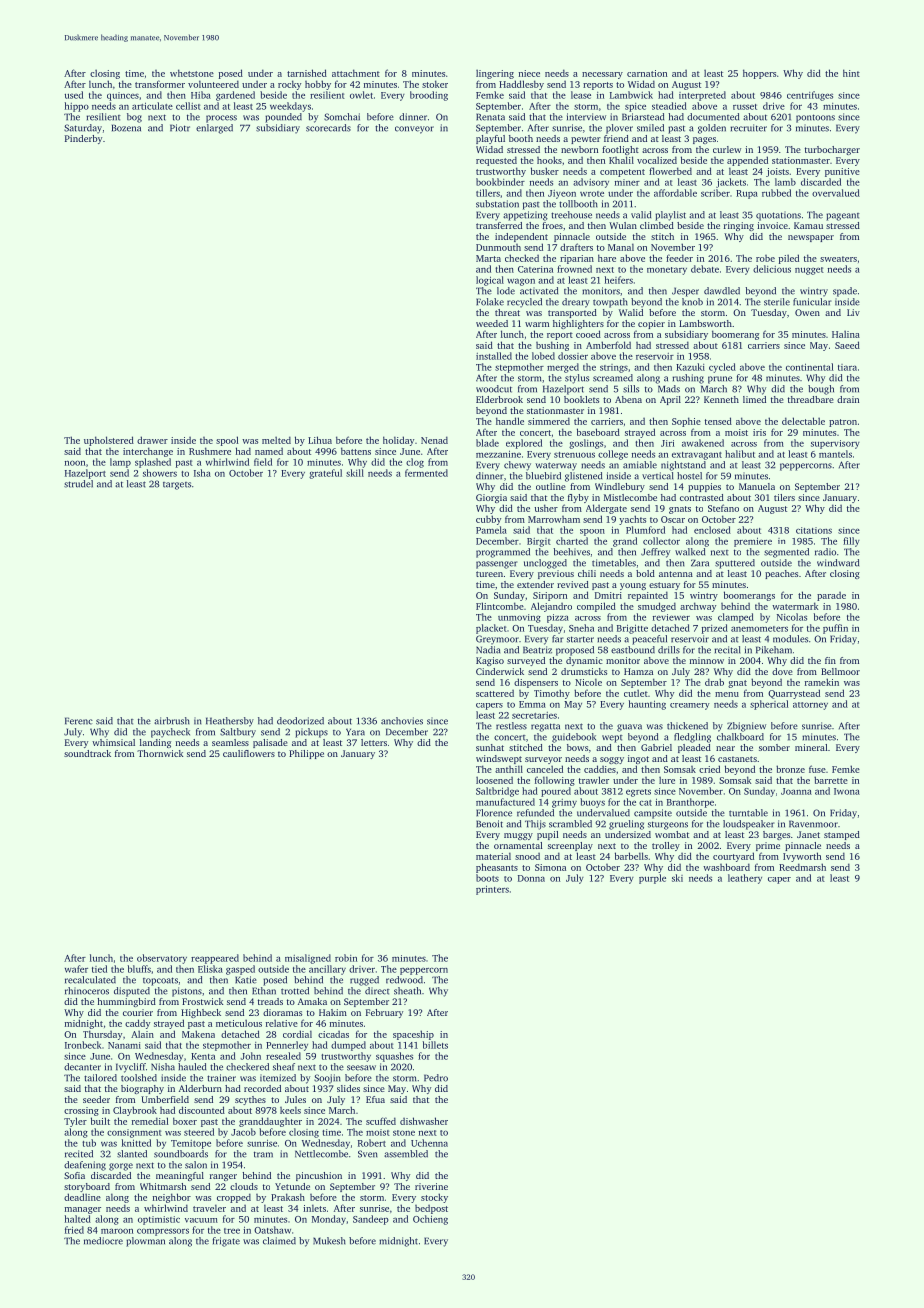 The width and height of the document is (924, 1308). What do you see at coordinates (83, 139) in the document?
I see `Pinderby` at bounding box center [83, 139].
